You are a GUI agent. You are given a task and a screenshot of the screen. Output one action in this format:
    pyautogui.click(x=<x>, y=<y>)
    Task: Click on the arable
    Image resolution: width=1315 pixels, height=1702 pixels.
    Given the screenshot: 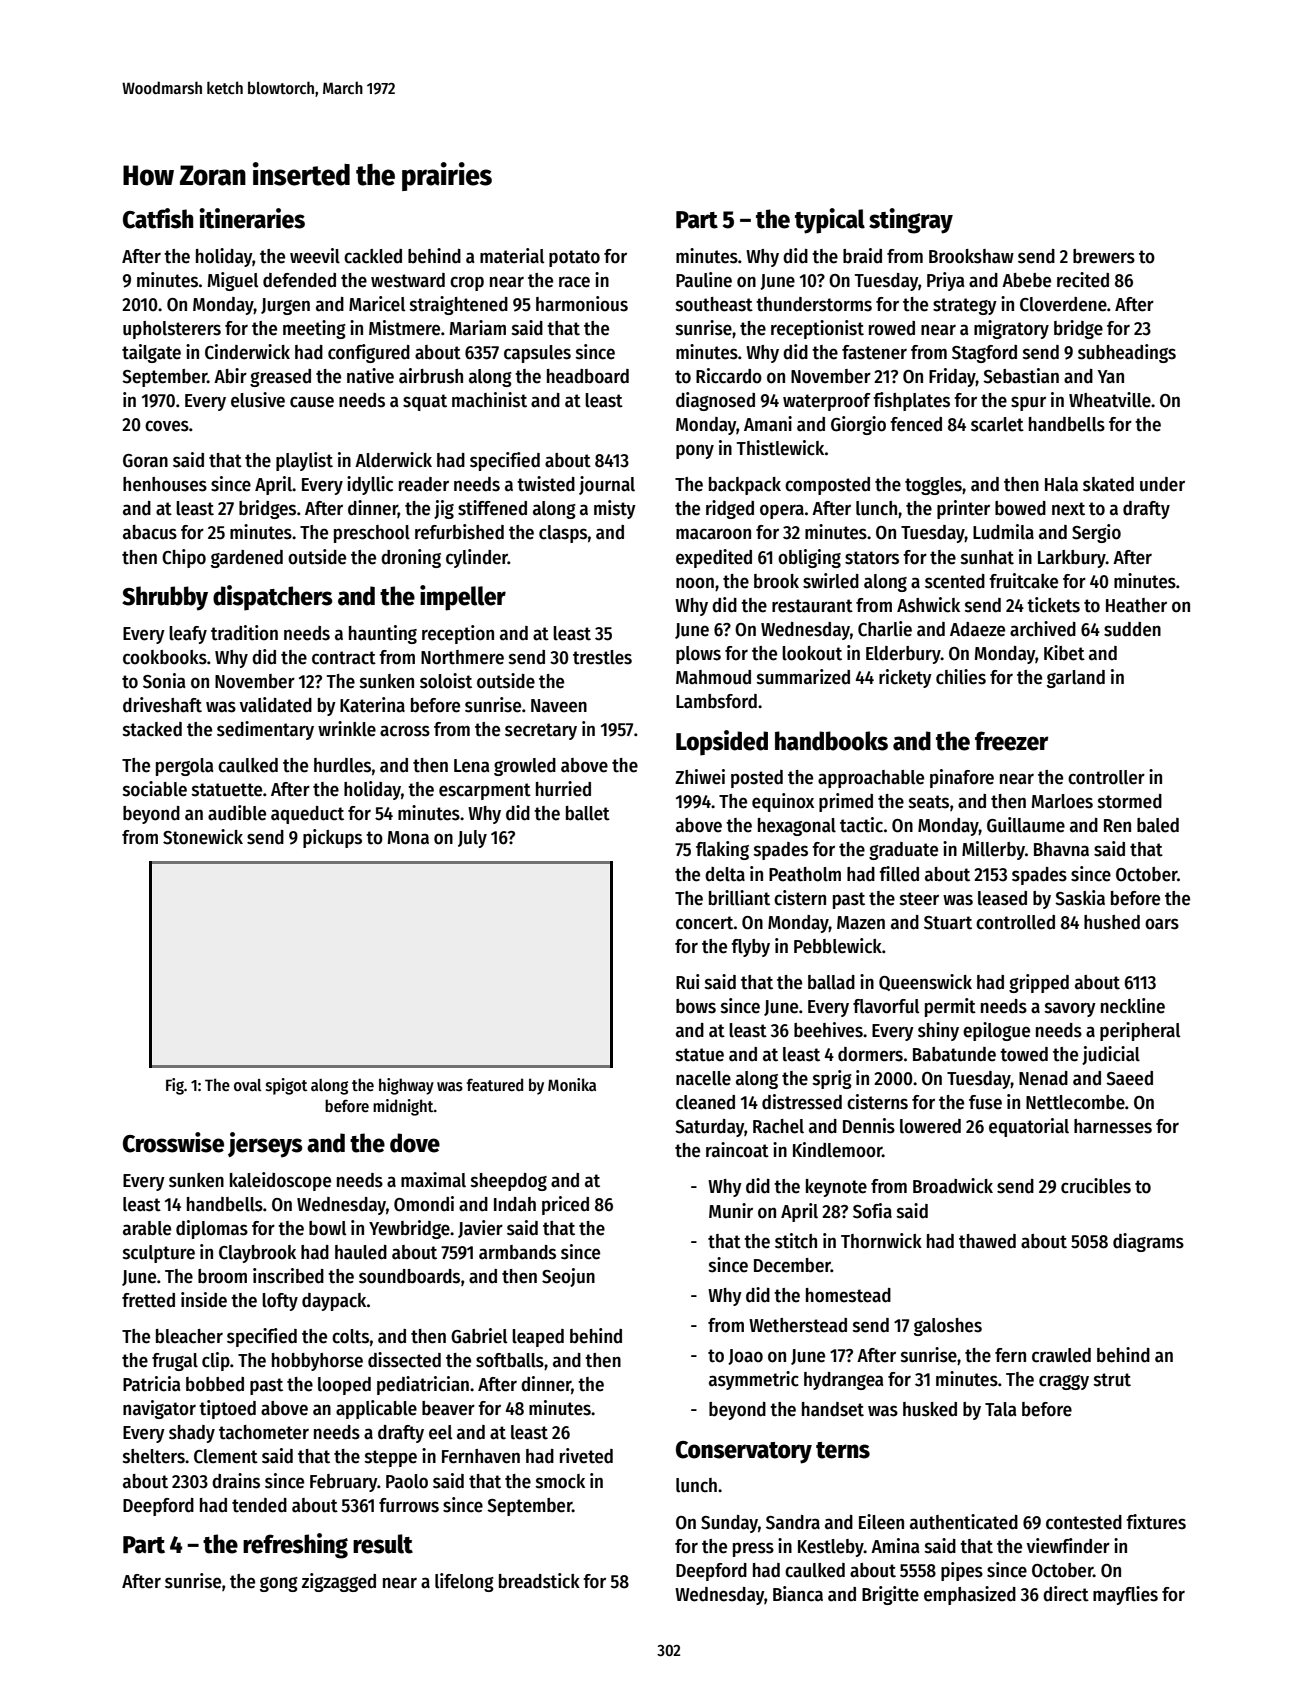 What is the action you would take?
    pyautogui.click(x=147, y=1228)
